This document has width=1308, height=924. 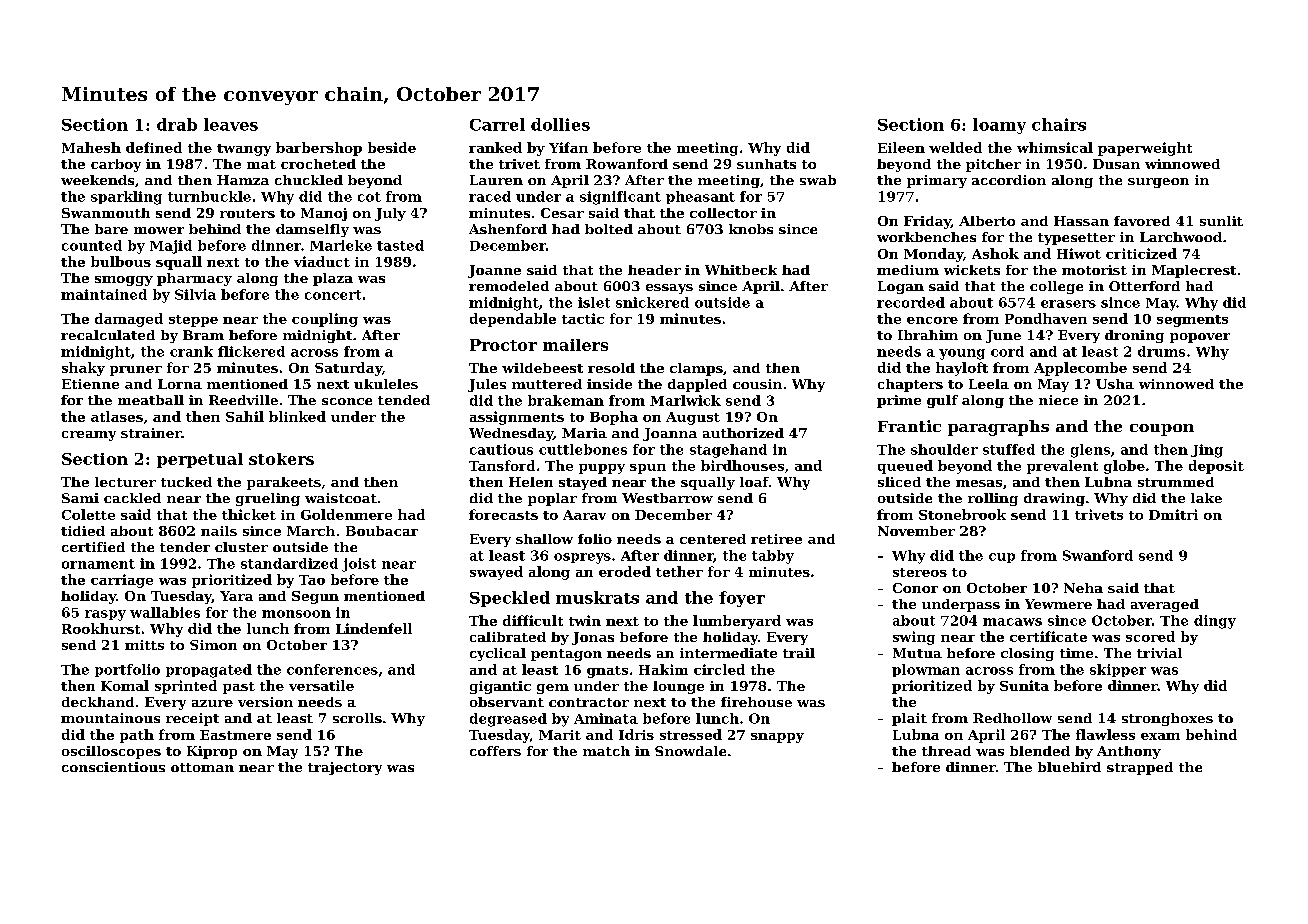 I want to click on Snowdale, so click(x=690, y=751).
